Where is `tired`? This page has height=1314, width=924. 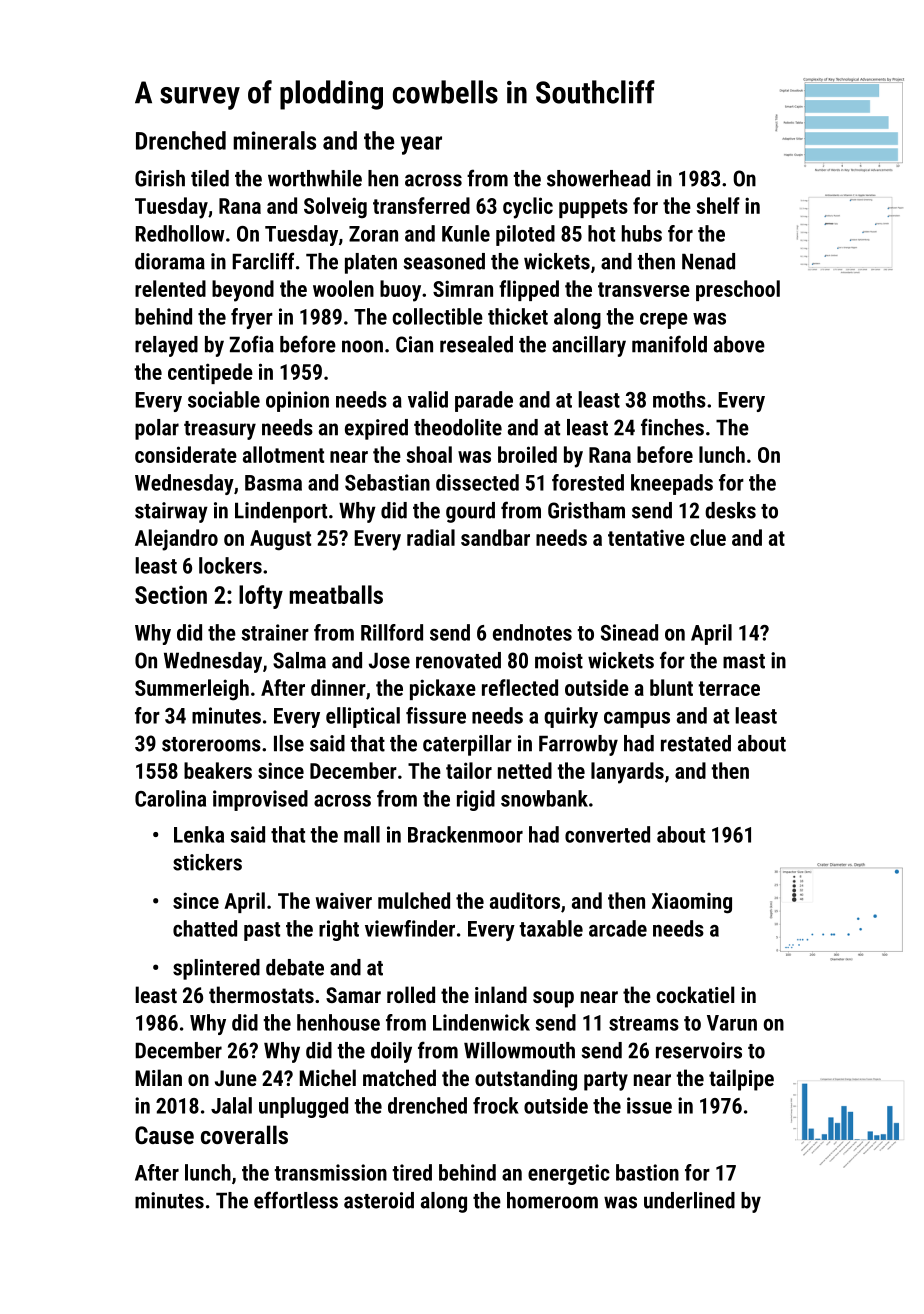
tired is located at coordinates (412, 1172).
